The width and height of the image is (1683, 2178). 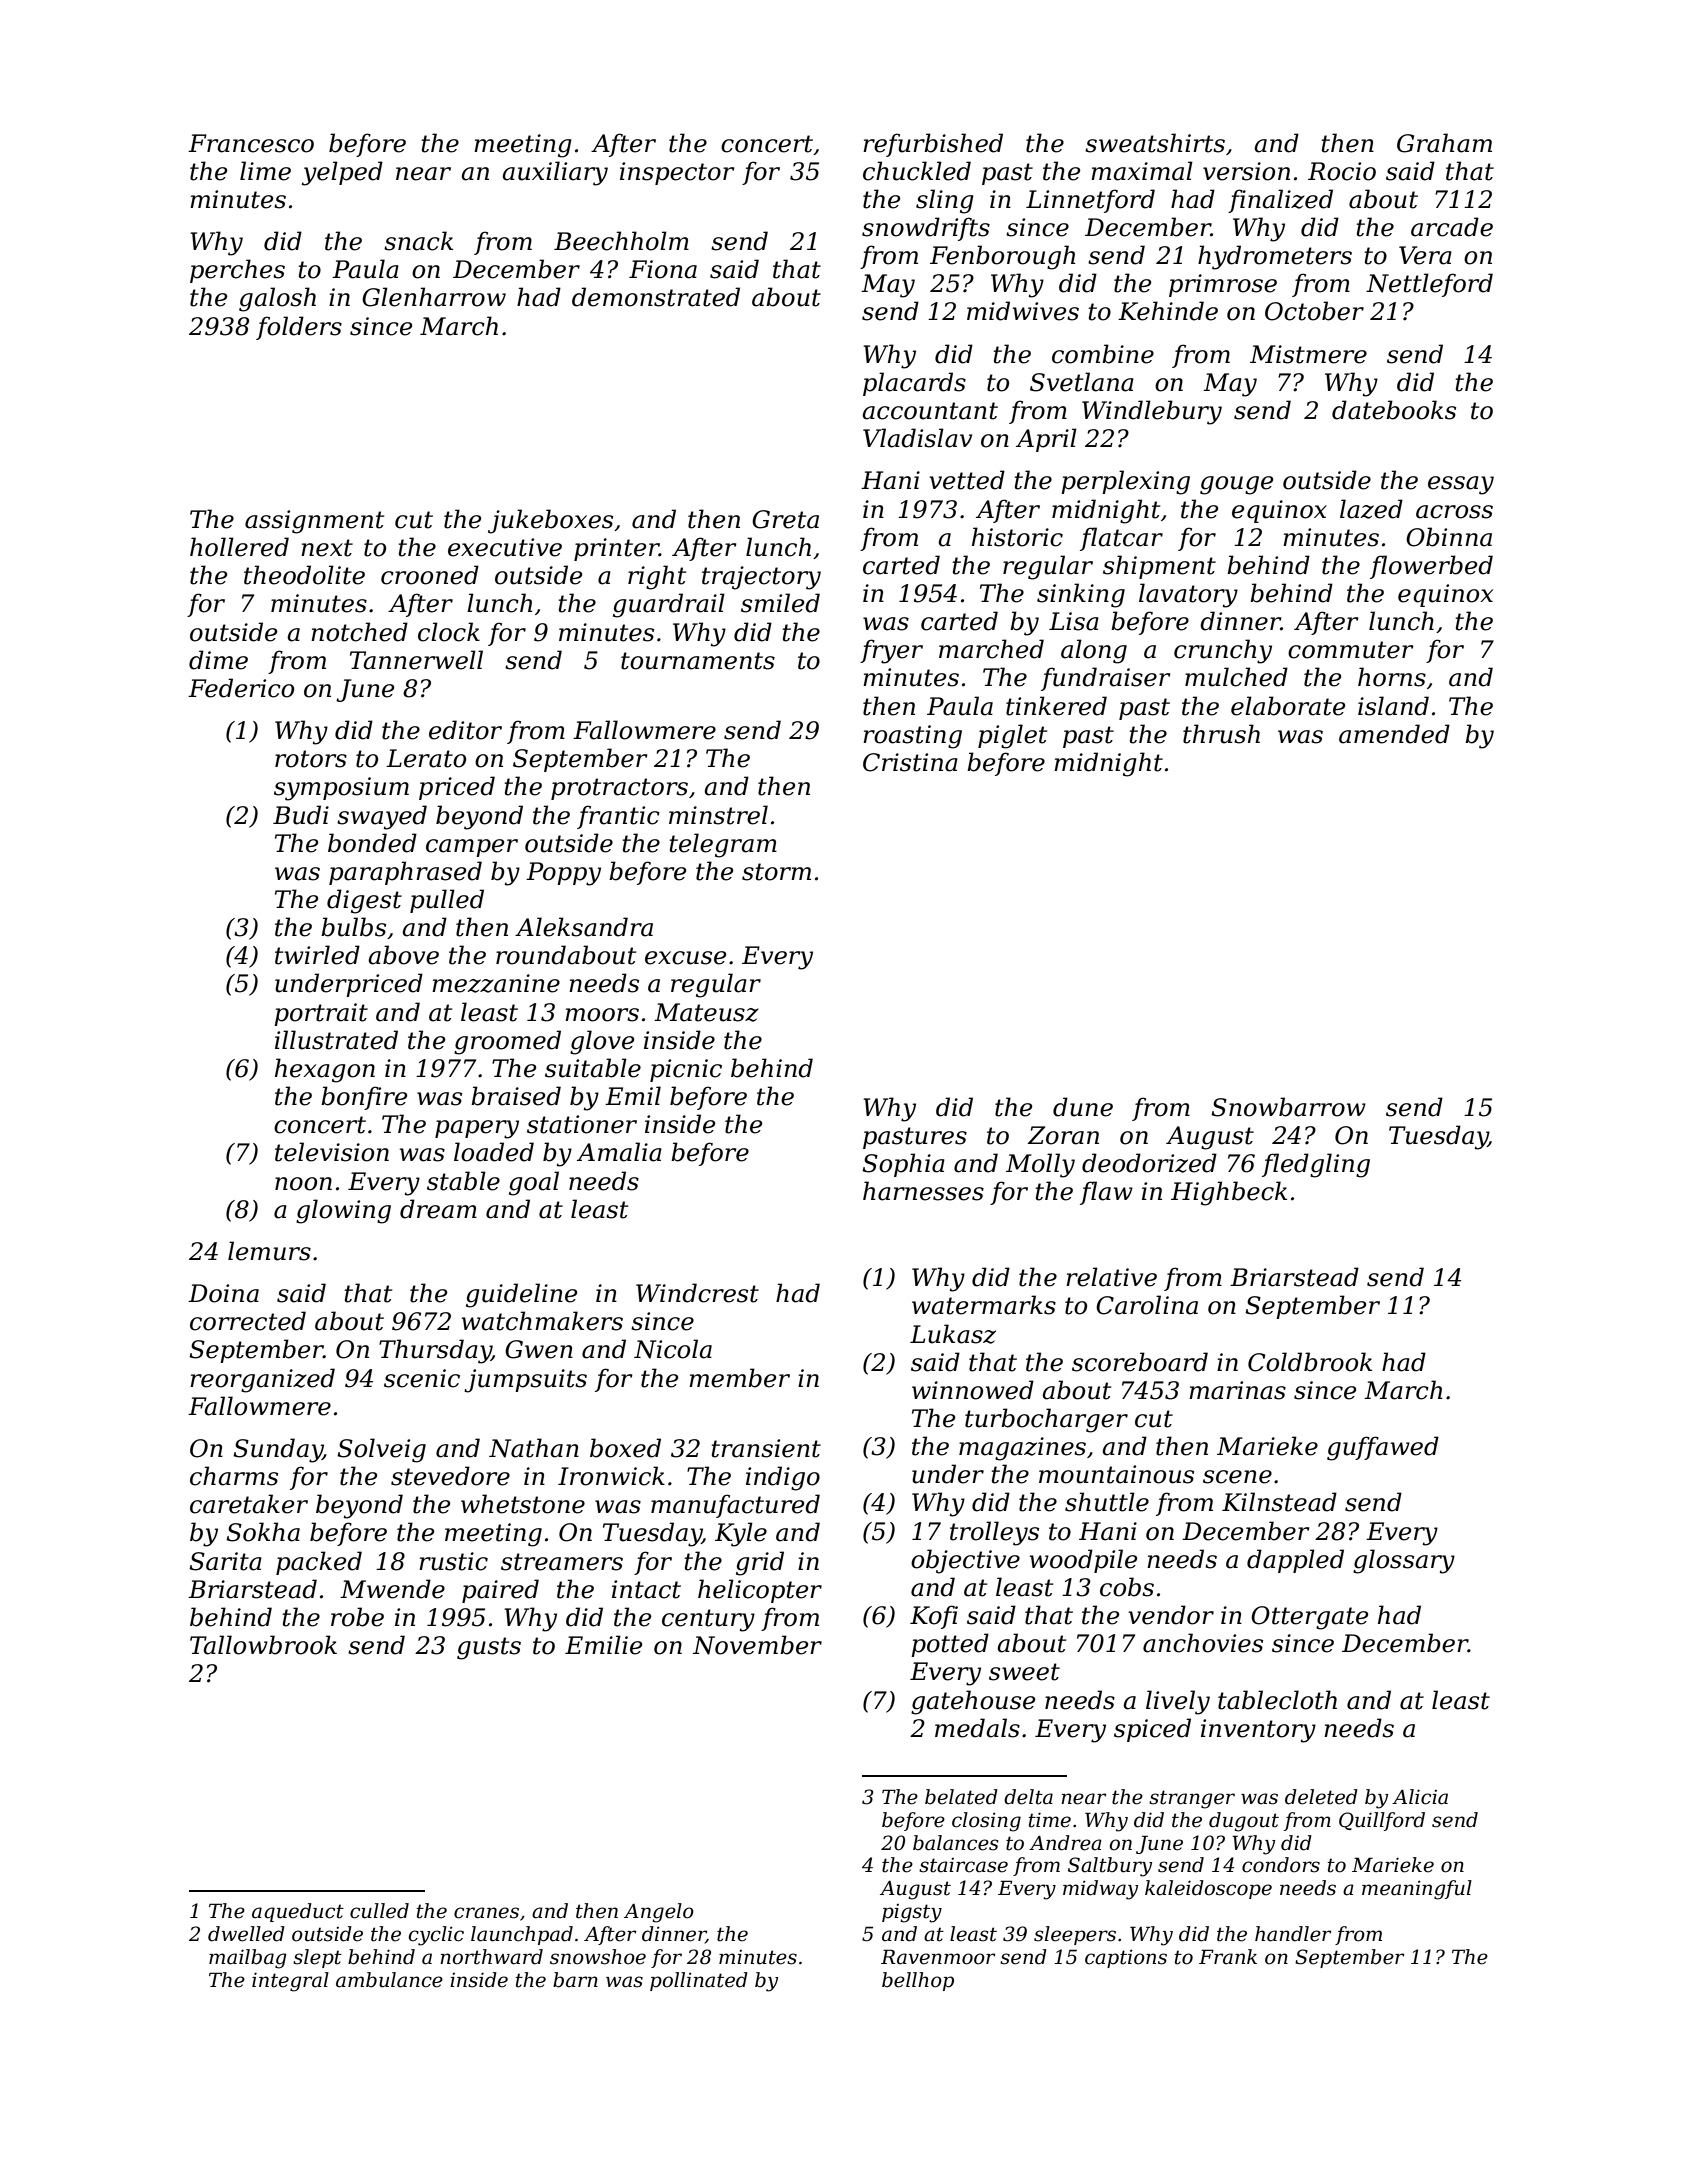 What do you see at coordinates (343, 1211) in the image?
I see `glowing` at bounding box center [343, 1211].
